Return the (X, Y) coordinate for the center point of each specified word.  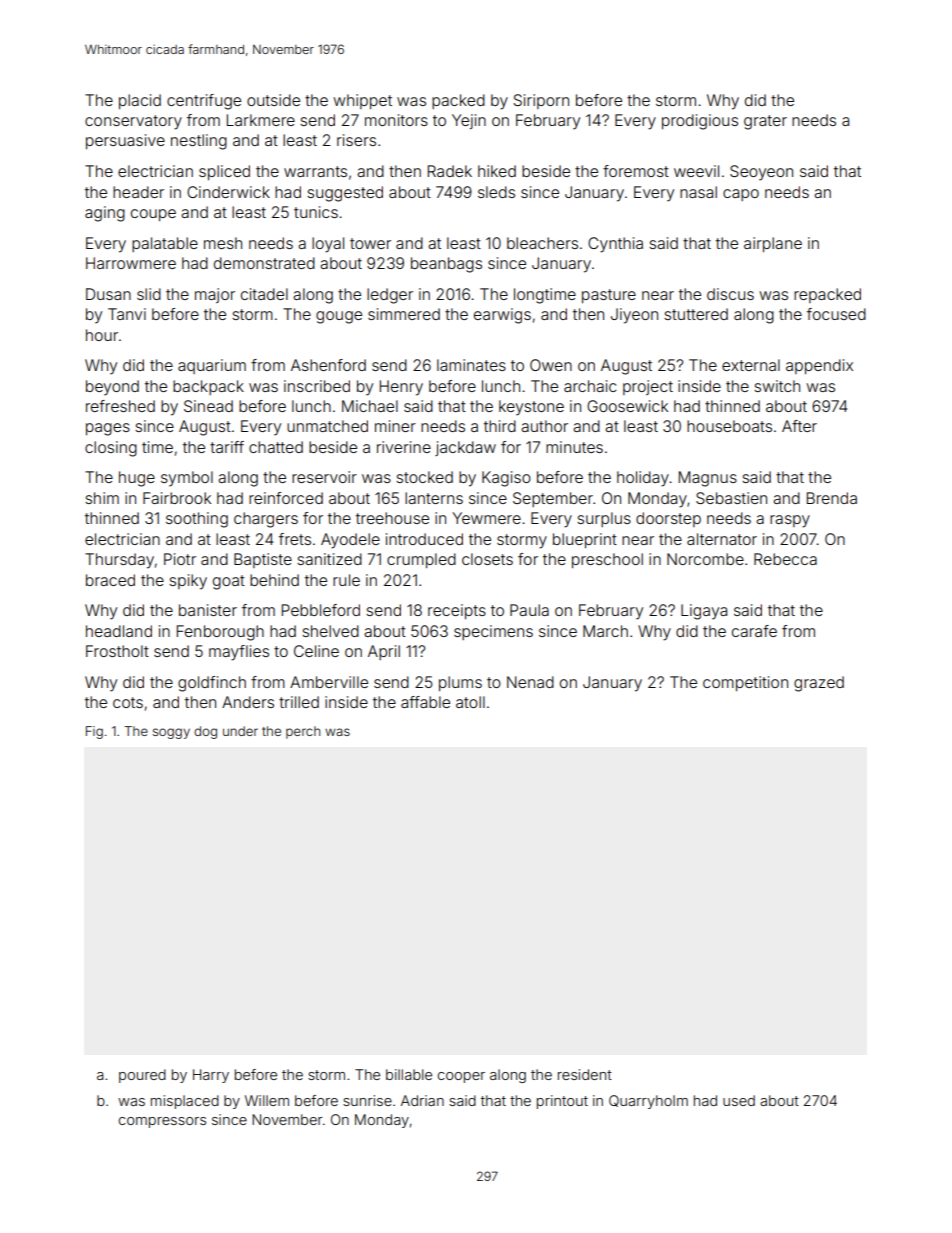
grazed (819, 684)
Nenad (530, 682)
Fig (94, 732)
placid (140, 101)
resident (585, 1074)
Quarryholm (648, 1102)
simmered (404, 314)
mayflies (239, 653)
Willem (267, 1100)
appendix (819, 366)
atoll (470, 702)
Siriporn (541, 101)
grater (765, 122)
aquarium (212, 366)
